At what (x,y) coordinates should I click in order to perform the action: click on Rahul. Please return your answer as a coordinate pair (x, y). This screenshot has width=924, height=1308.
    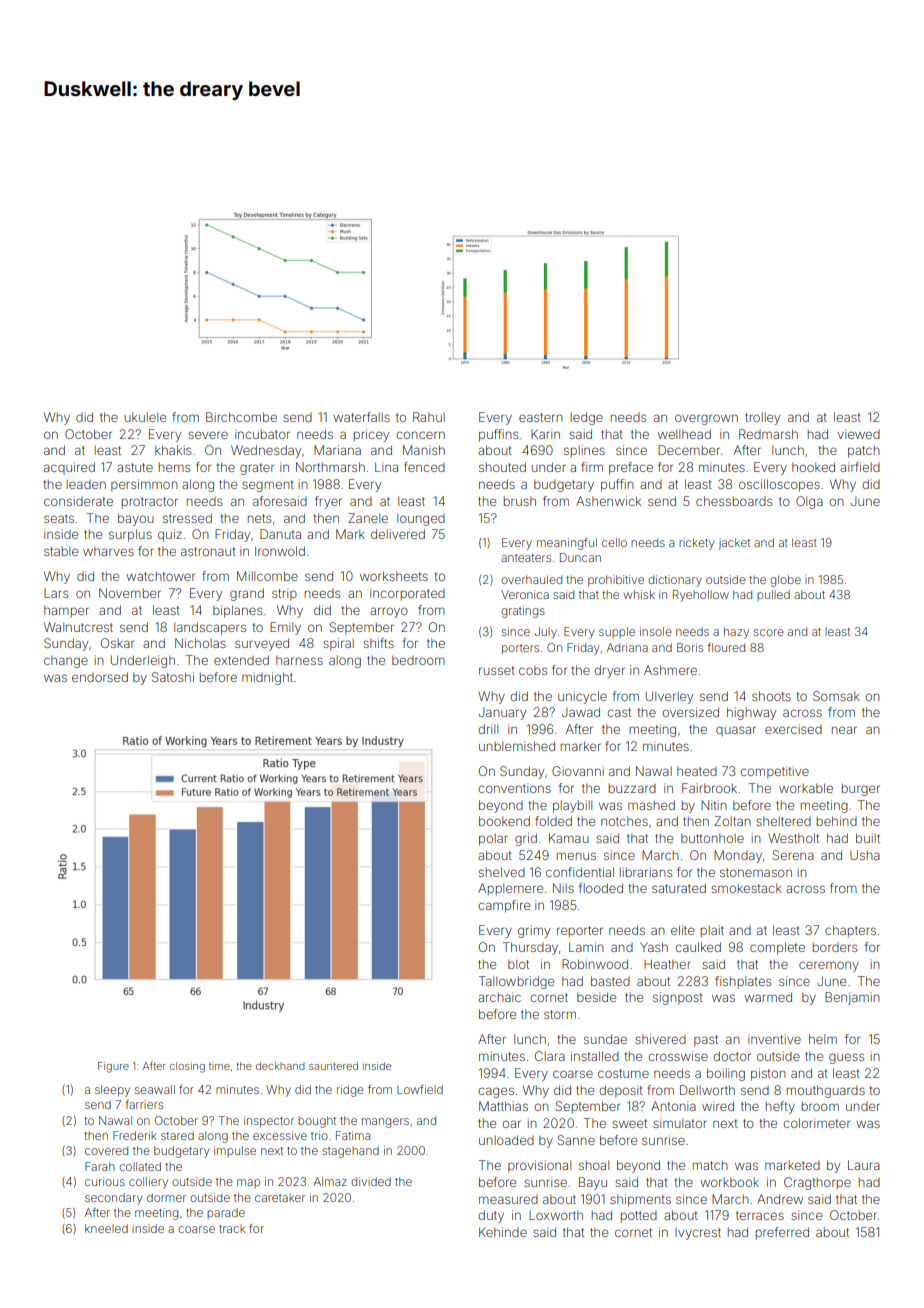
    Looking at the image, I should click on (429, 417).
